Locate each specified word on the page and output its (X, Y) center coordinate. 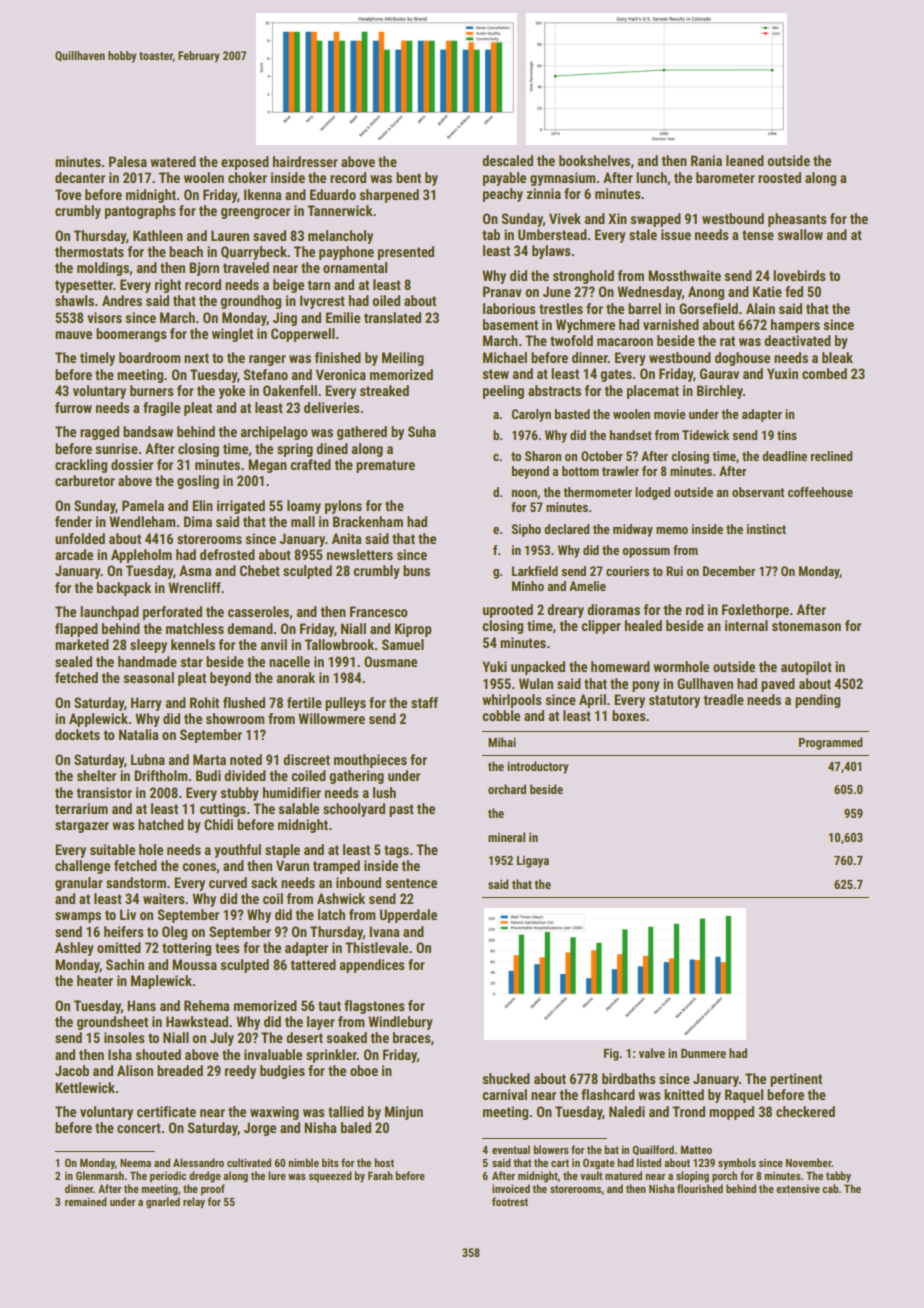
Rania (706, 160)
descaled (507, 160)
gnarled (163, 1203)
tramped (336, 867)
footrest (510, 1201)
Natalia (138, 734)
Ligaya (533, 861)
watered (173, 161)
